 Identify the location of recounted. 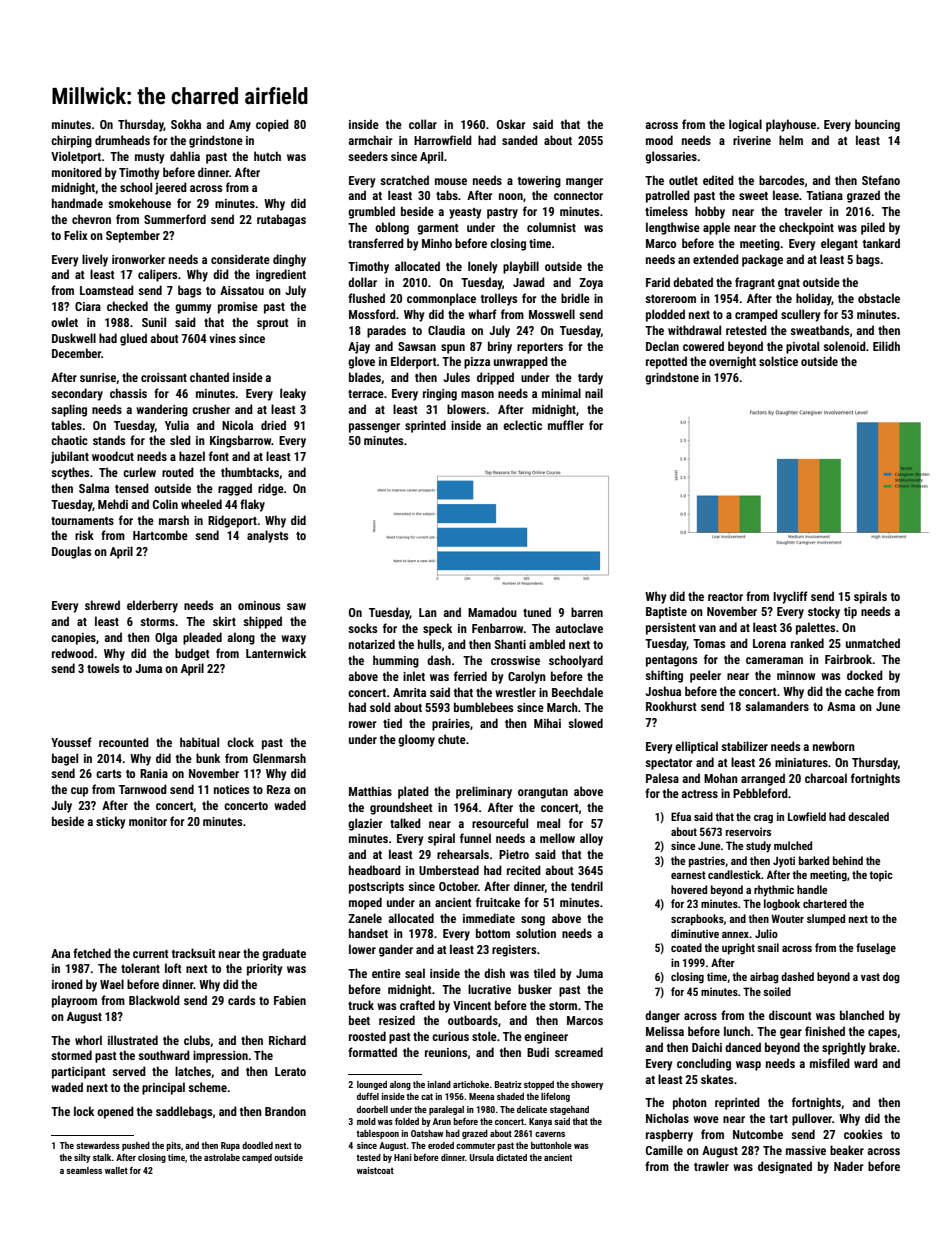
(124, 742).
